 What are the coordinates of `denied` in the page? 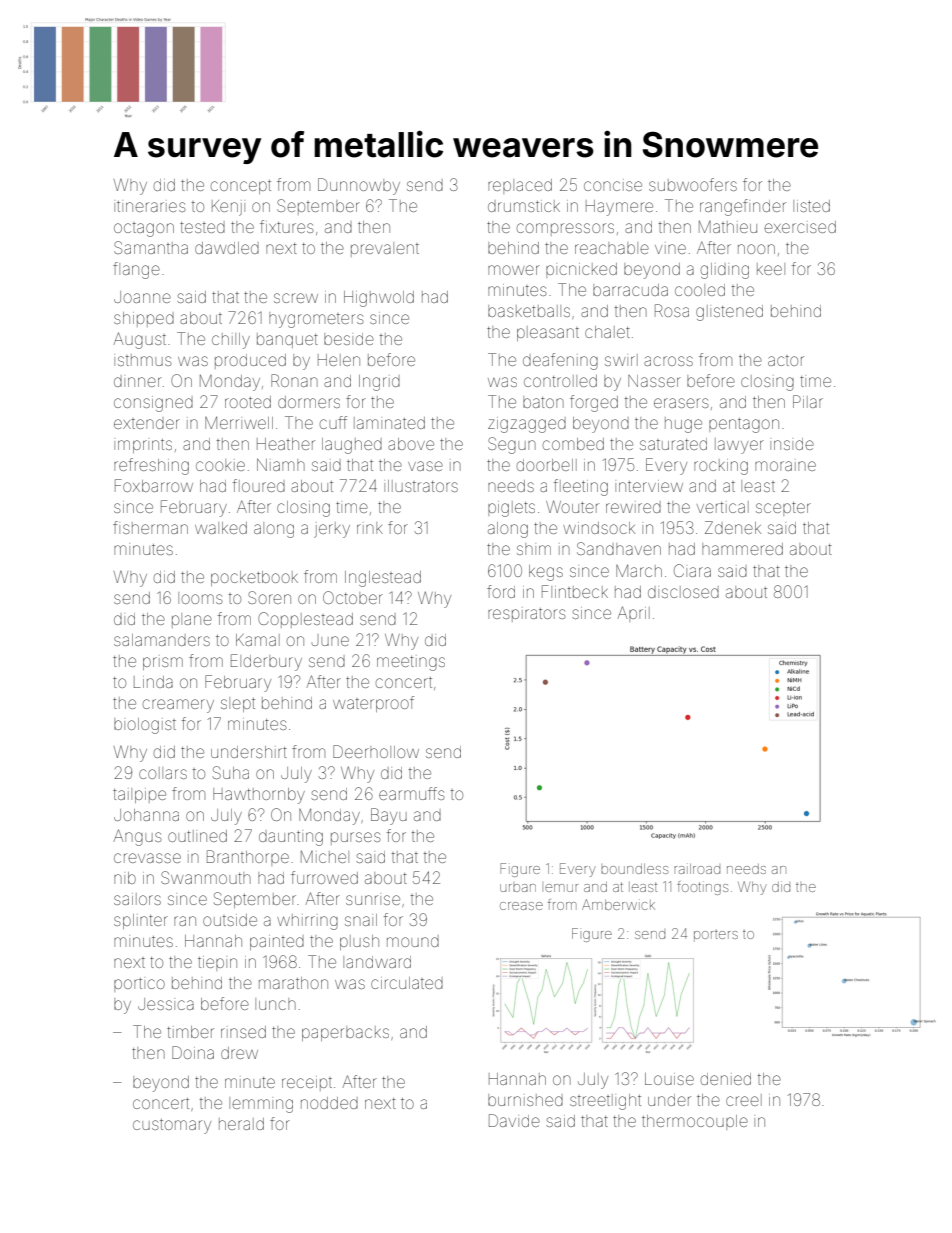 It's located at (726, 1079).
